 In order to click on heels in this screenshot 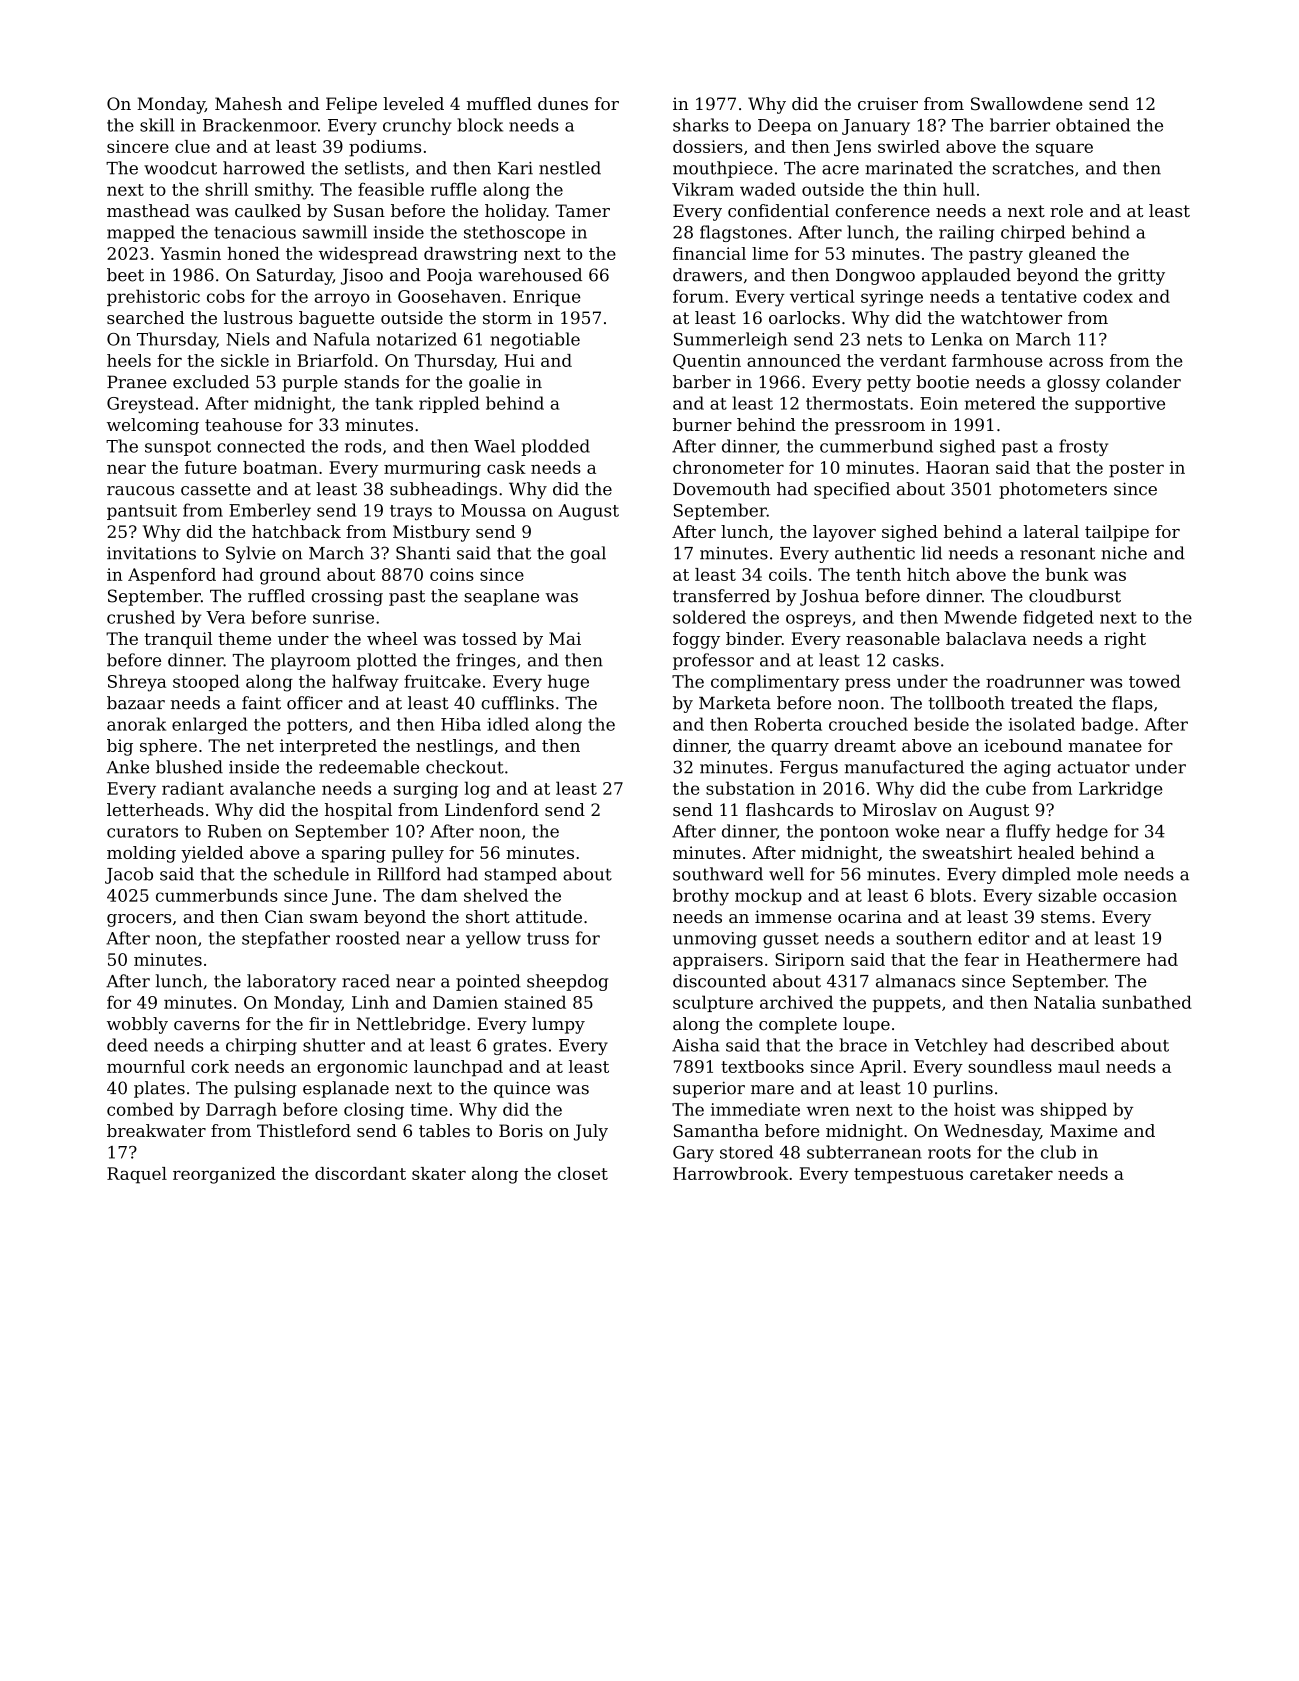, I will do `click(129, 360)`.
